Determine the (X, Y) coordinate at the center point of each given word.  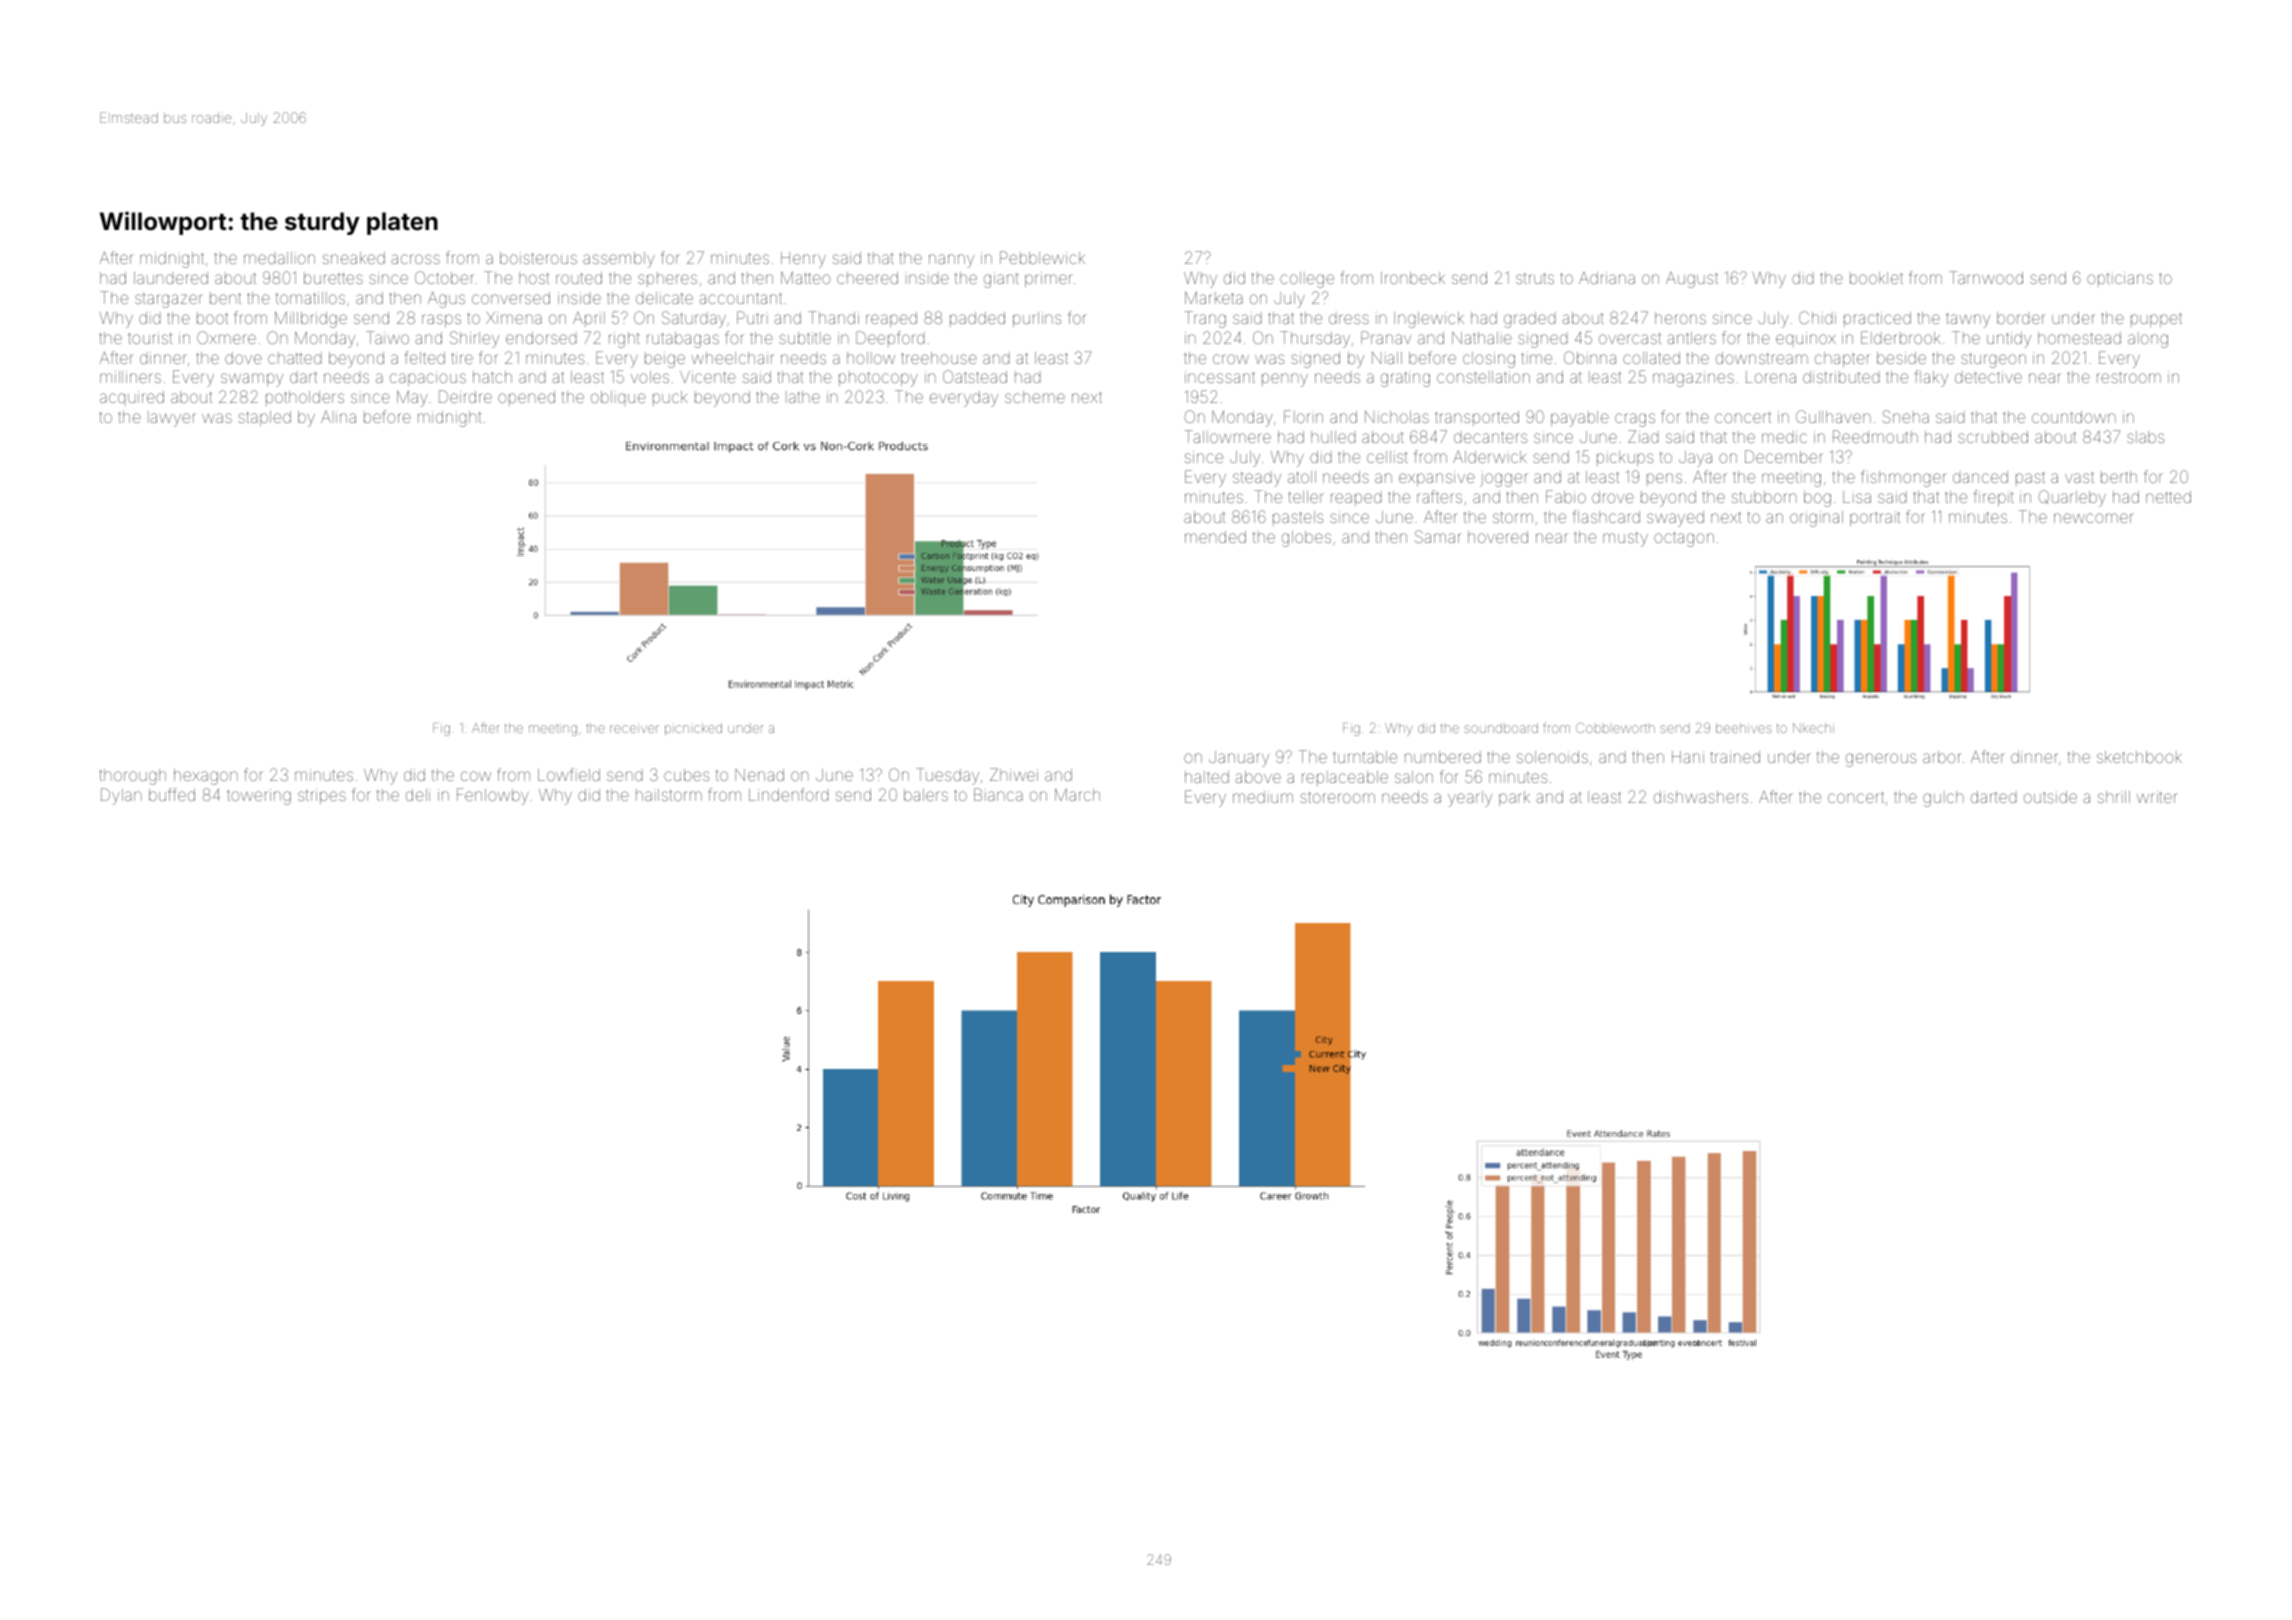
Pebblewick (1042, 257)
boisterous (538, 258)
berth (2119, 477)
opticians (2120, 279)
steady (1257, 479)
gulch (1943, 799)
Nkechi (1813, 728)
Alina (338, 417)
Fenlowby (493, 796)
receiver (634, 728)
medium (1263, 797)
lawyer (172, 419)
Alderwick (1490, 457)
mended (1215, 537)
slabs (2145, 437)
